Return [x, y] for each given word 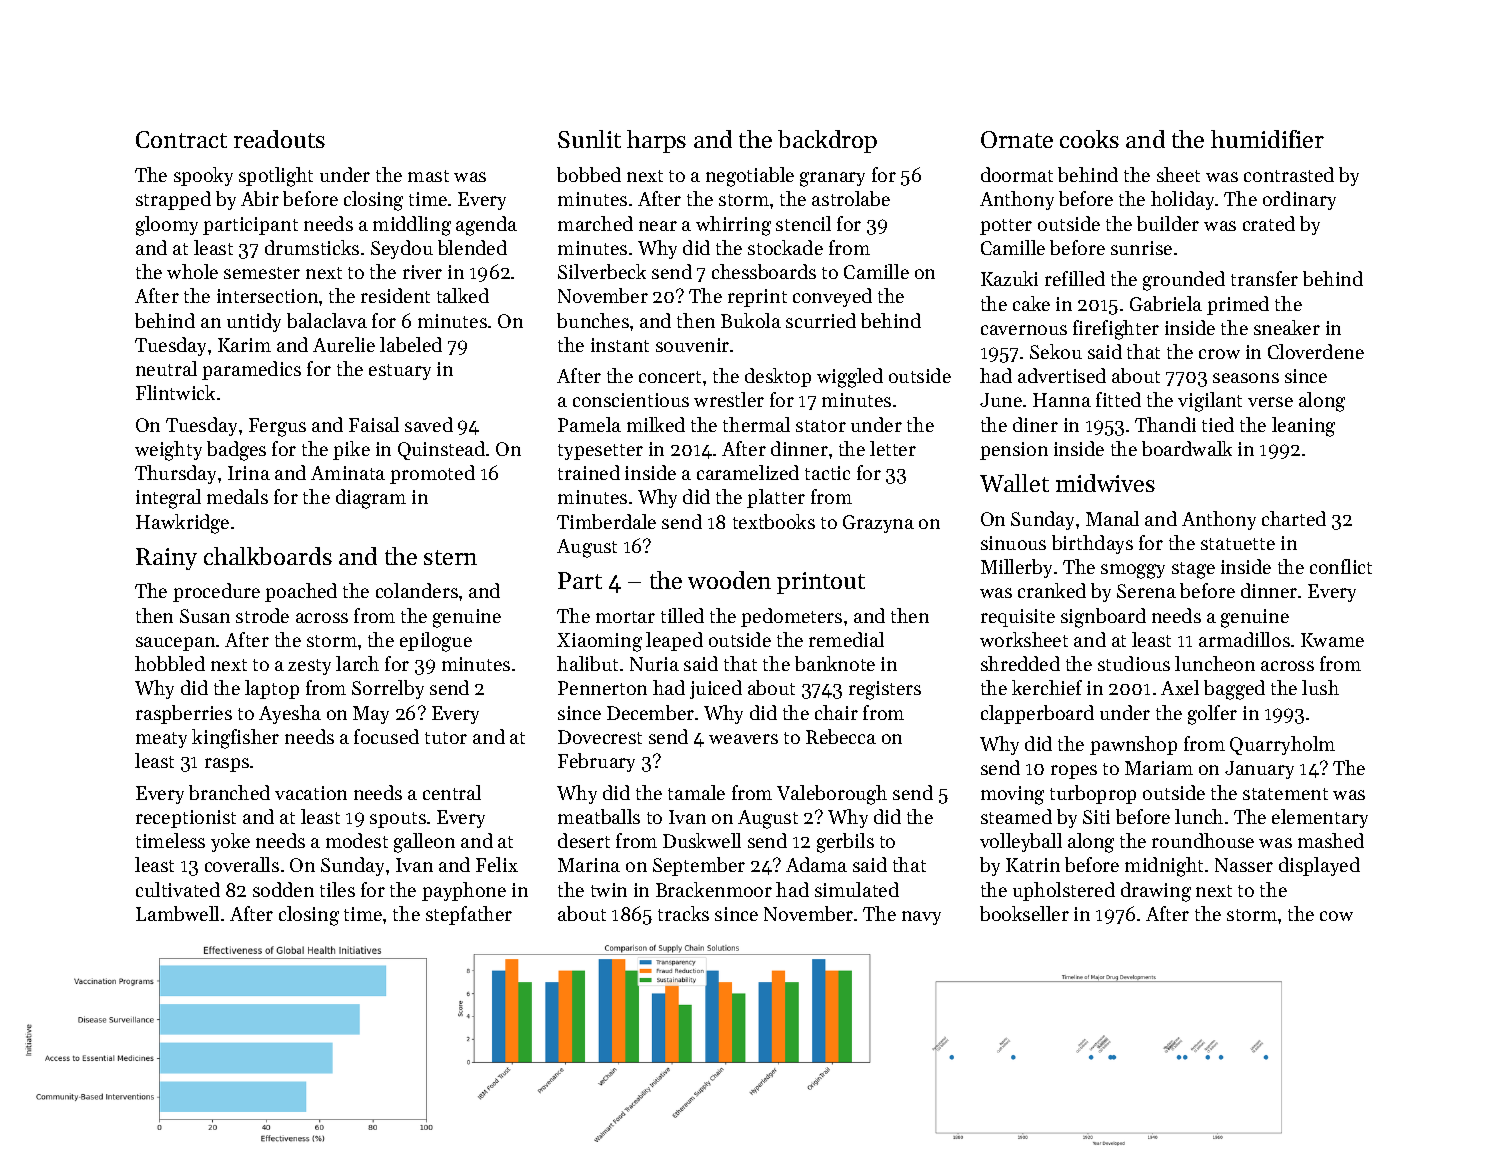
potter [1006, 227]
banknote [835, 663]
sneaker [1287, 327]
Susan [205, 616]
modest [357, 840]
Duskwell [702, 840]
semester [262, 273]
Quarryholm [1282, 745]
